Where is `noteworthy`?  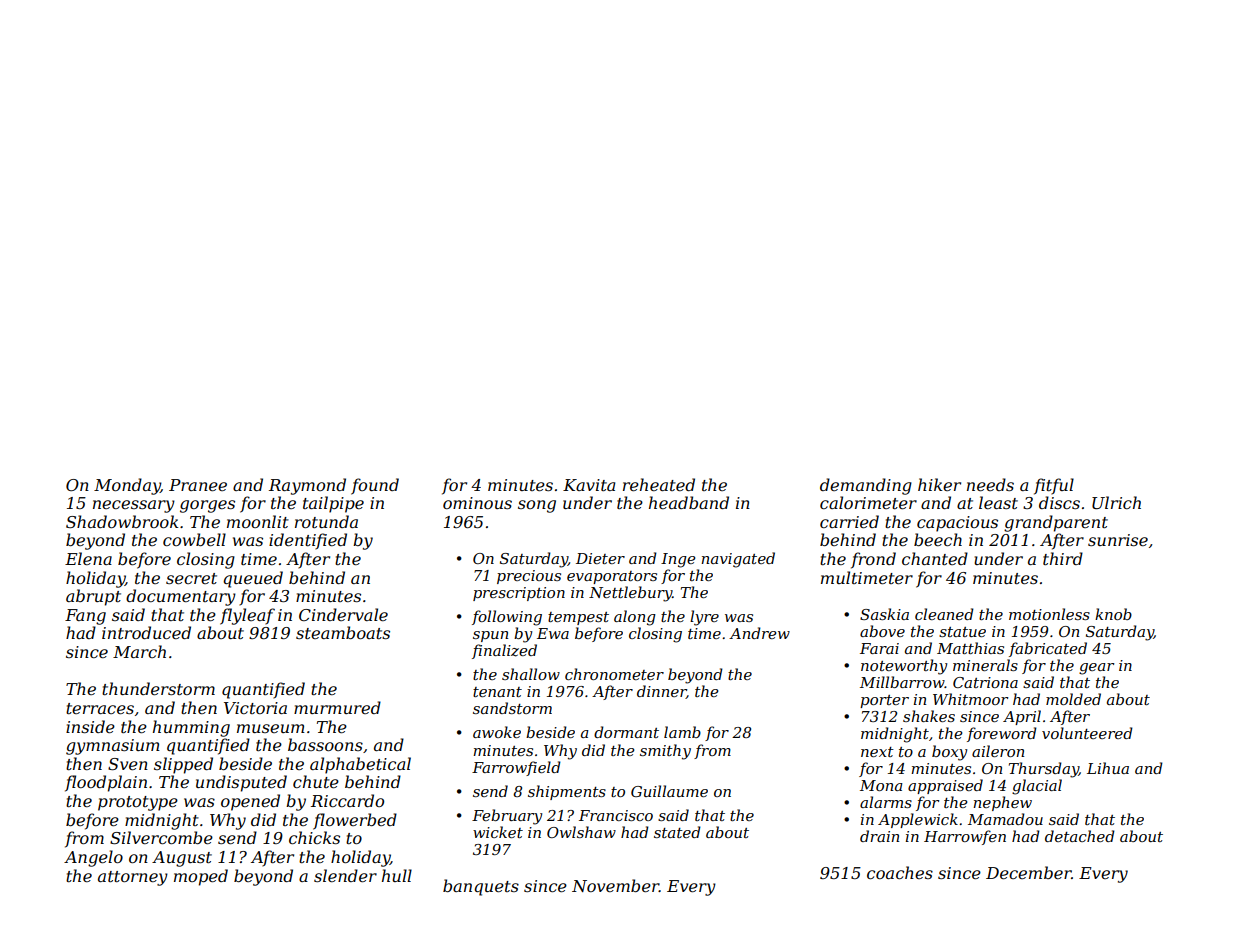
noteworthy is located at coordinates (904, 667).
